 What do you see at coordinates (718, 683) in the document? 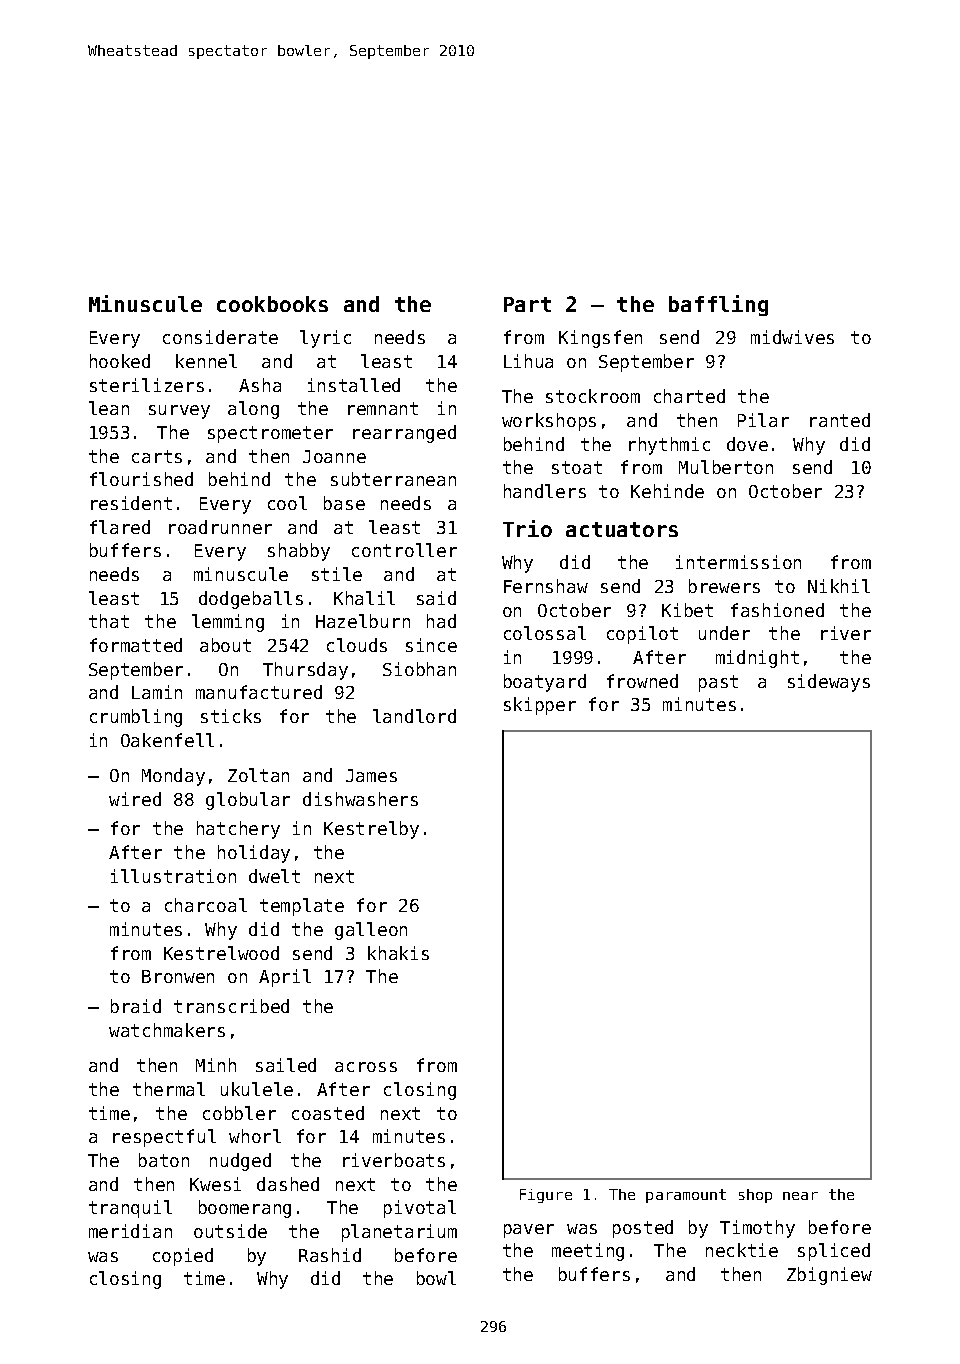
I see `past` at bounding box center [718, 683].
